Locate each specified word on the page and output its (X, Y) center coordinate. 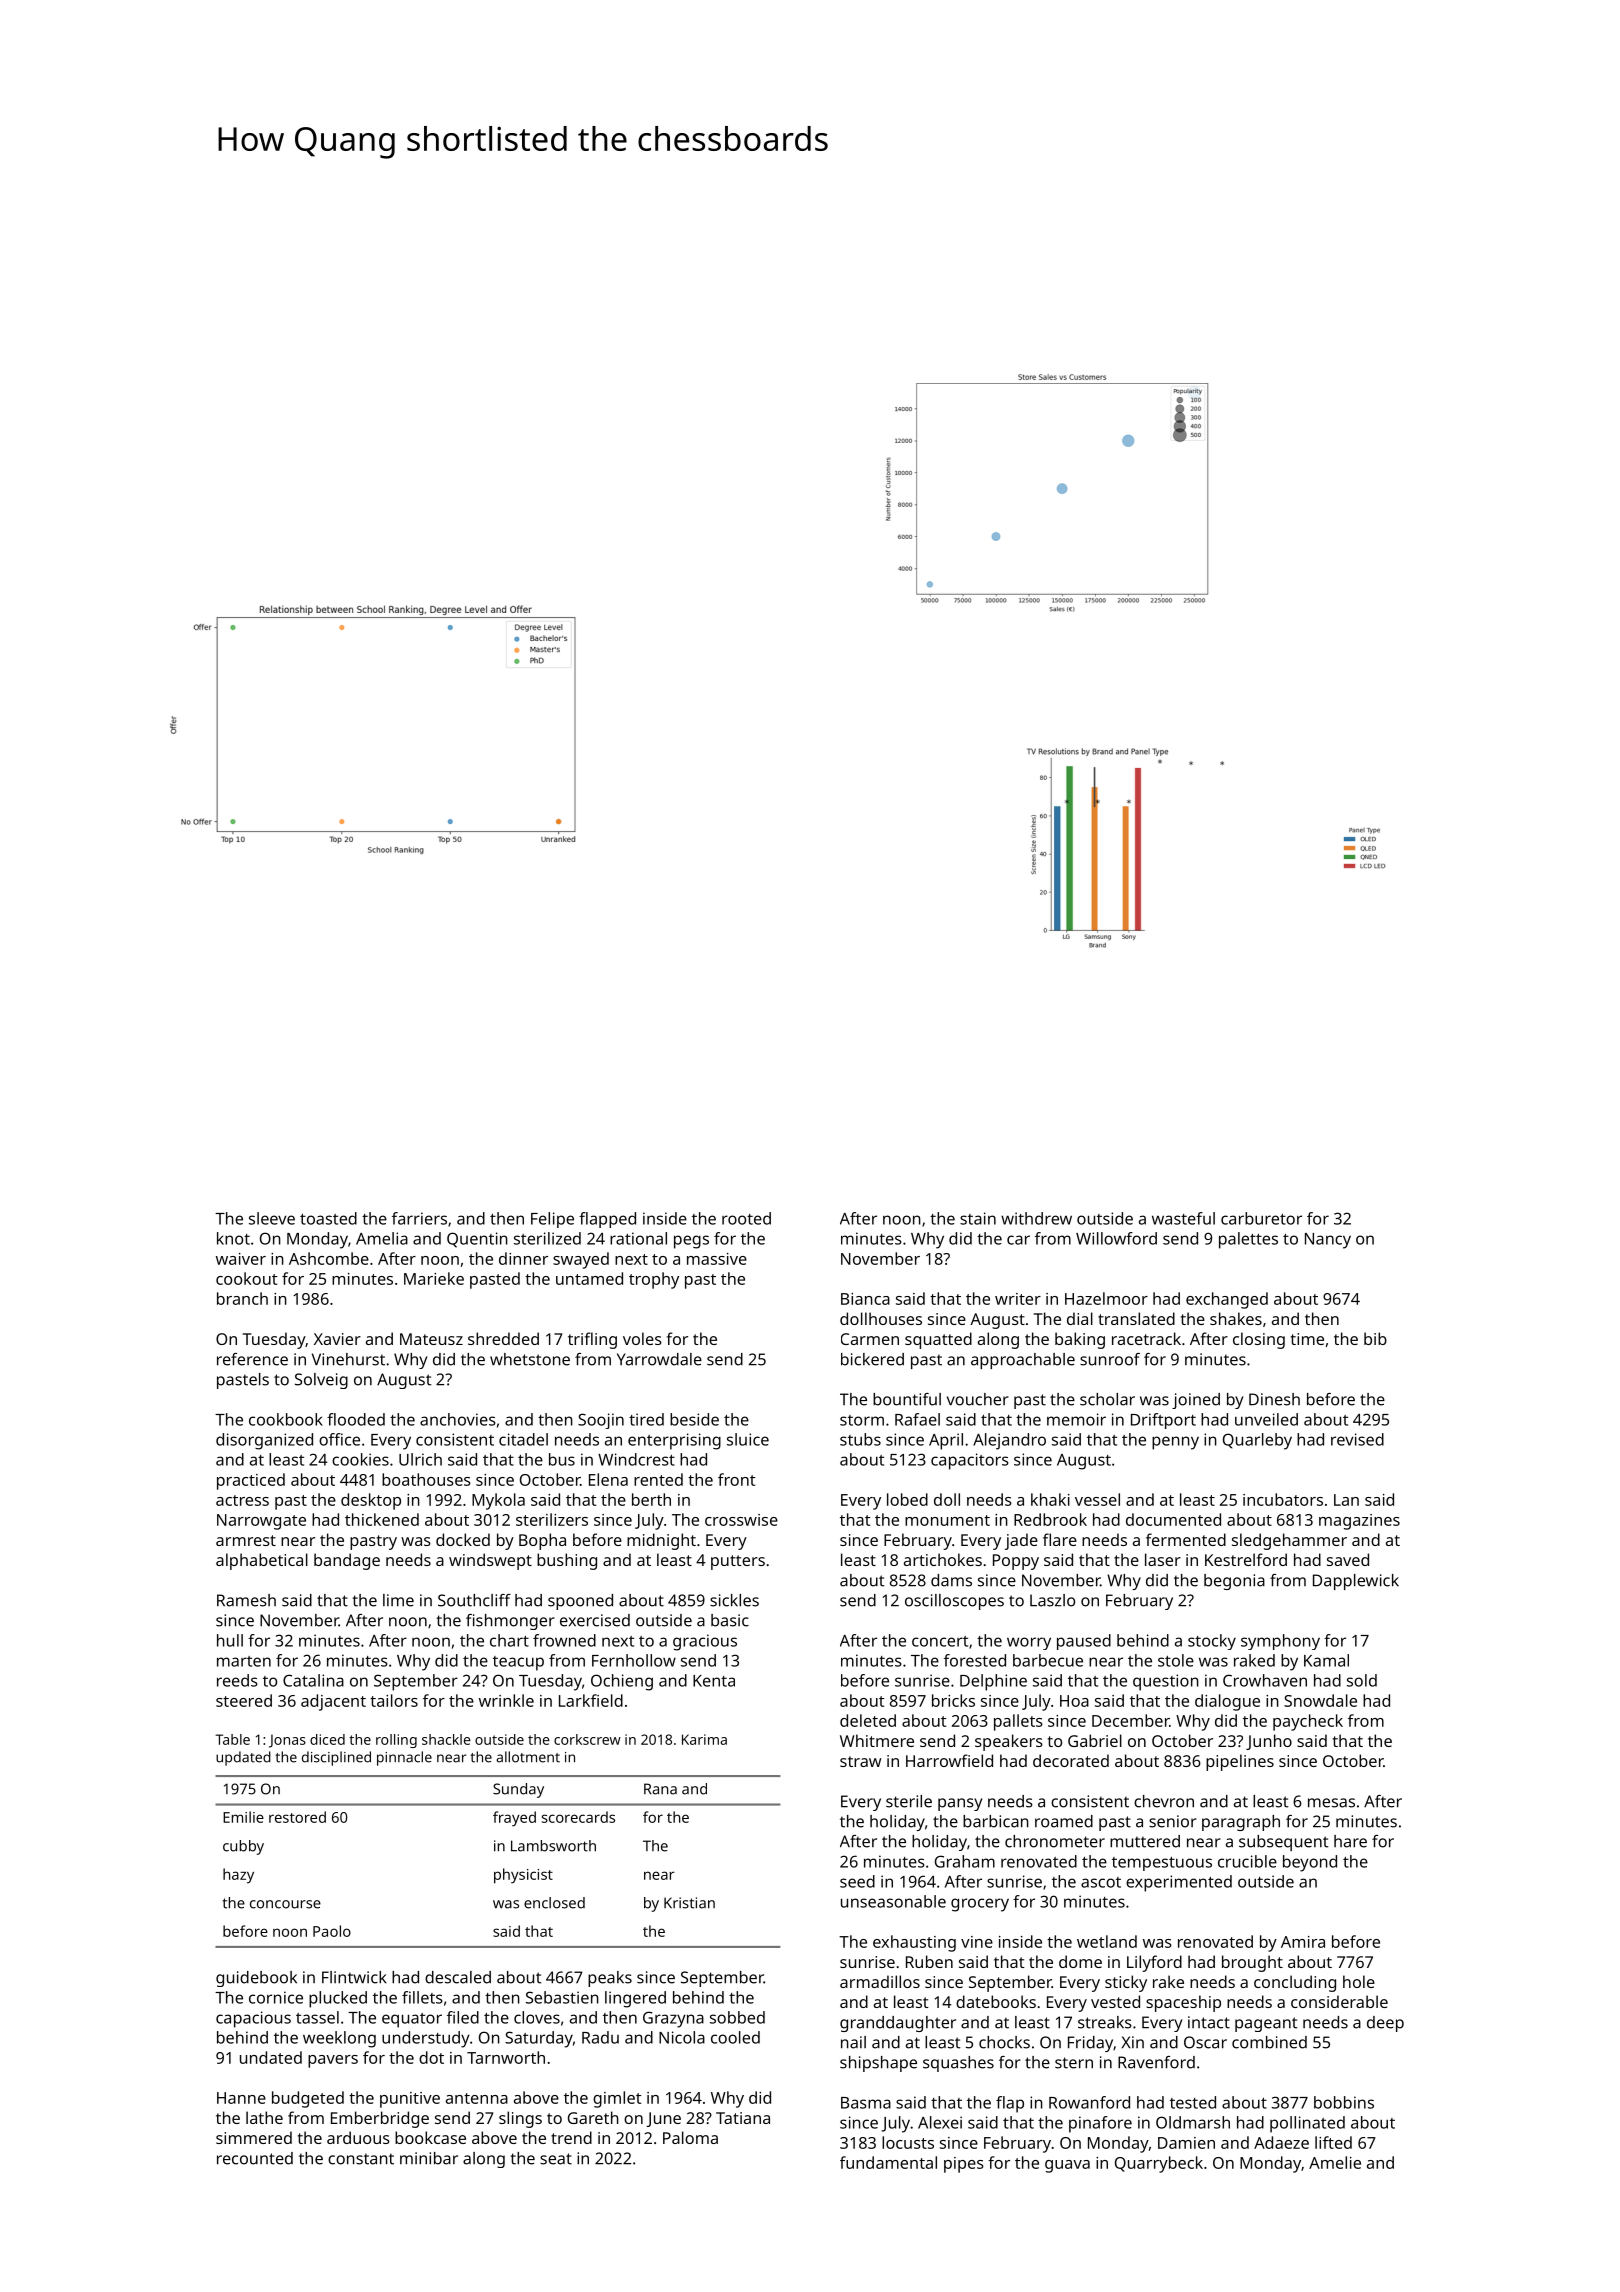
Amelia (382, 1238)
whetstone (530, 1359)
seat (556, 2159)
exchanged (1227, 1300)
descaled (458, 1977)
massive (717, 1259)
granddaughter (898, 2024)
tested (1193, 2102)
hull (230, 1640)
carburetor (1261, 1218)
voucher (978, 1399)
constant (361, 2159)
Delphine (993, 1682)
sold (1362, 1680)
